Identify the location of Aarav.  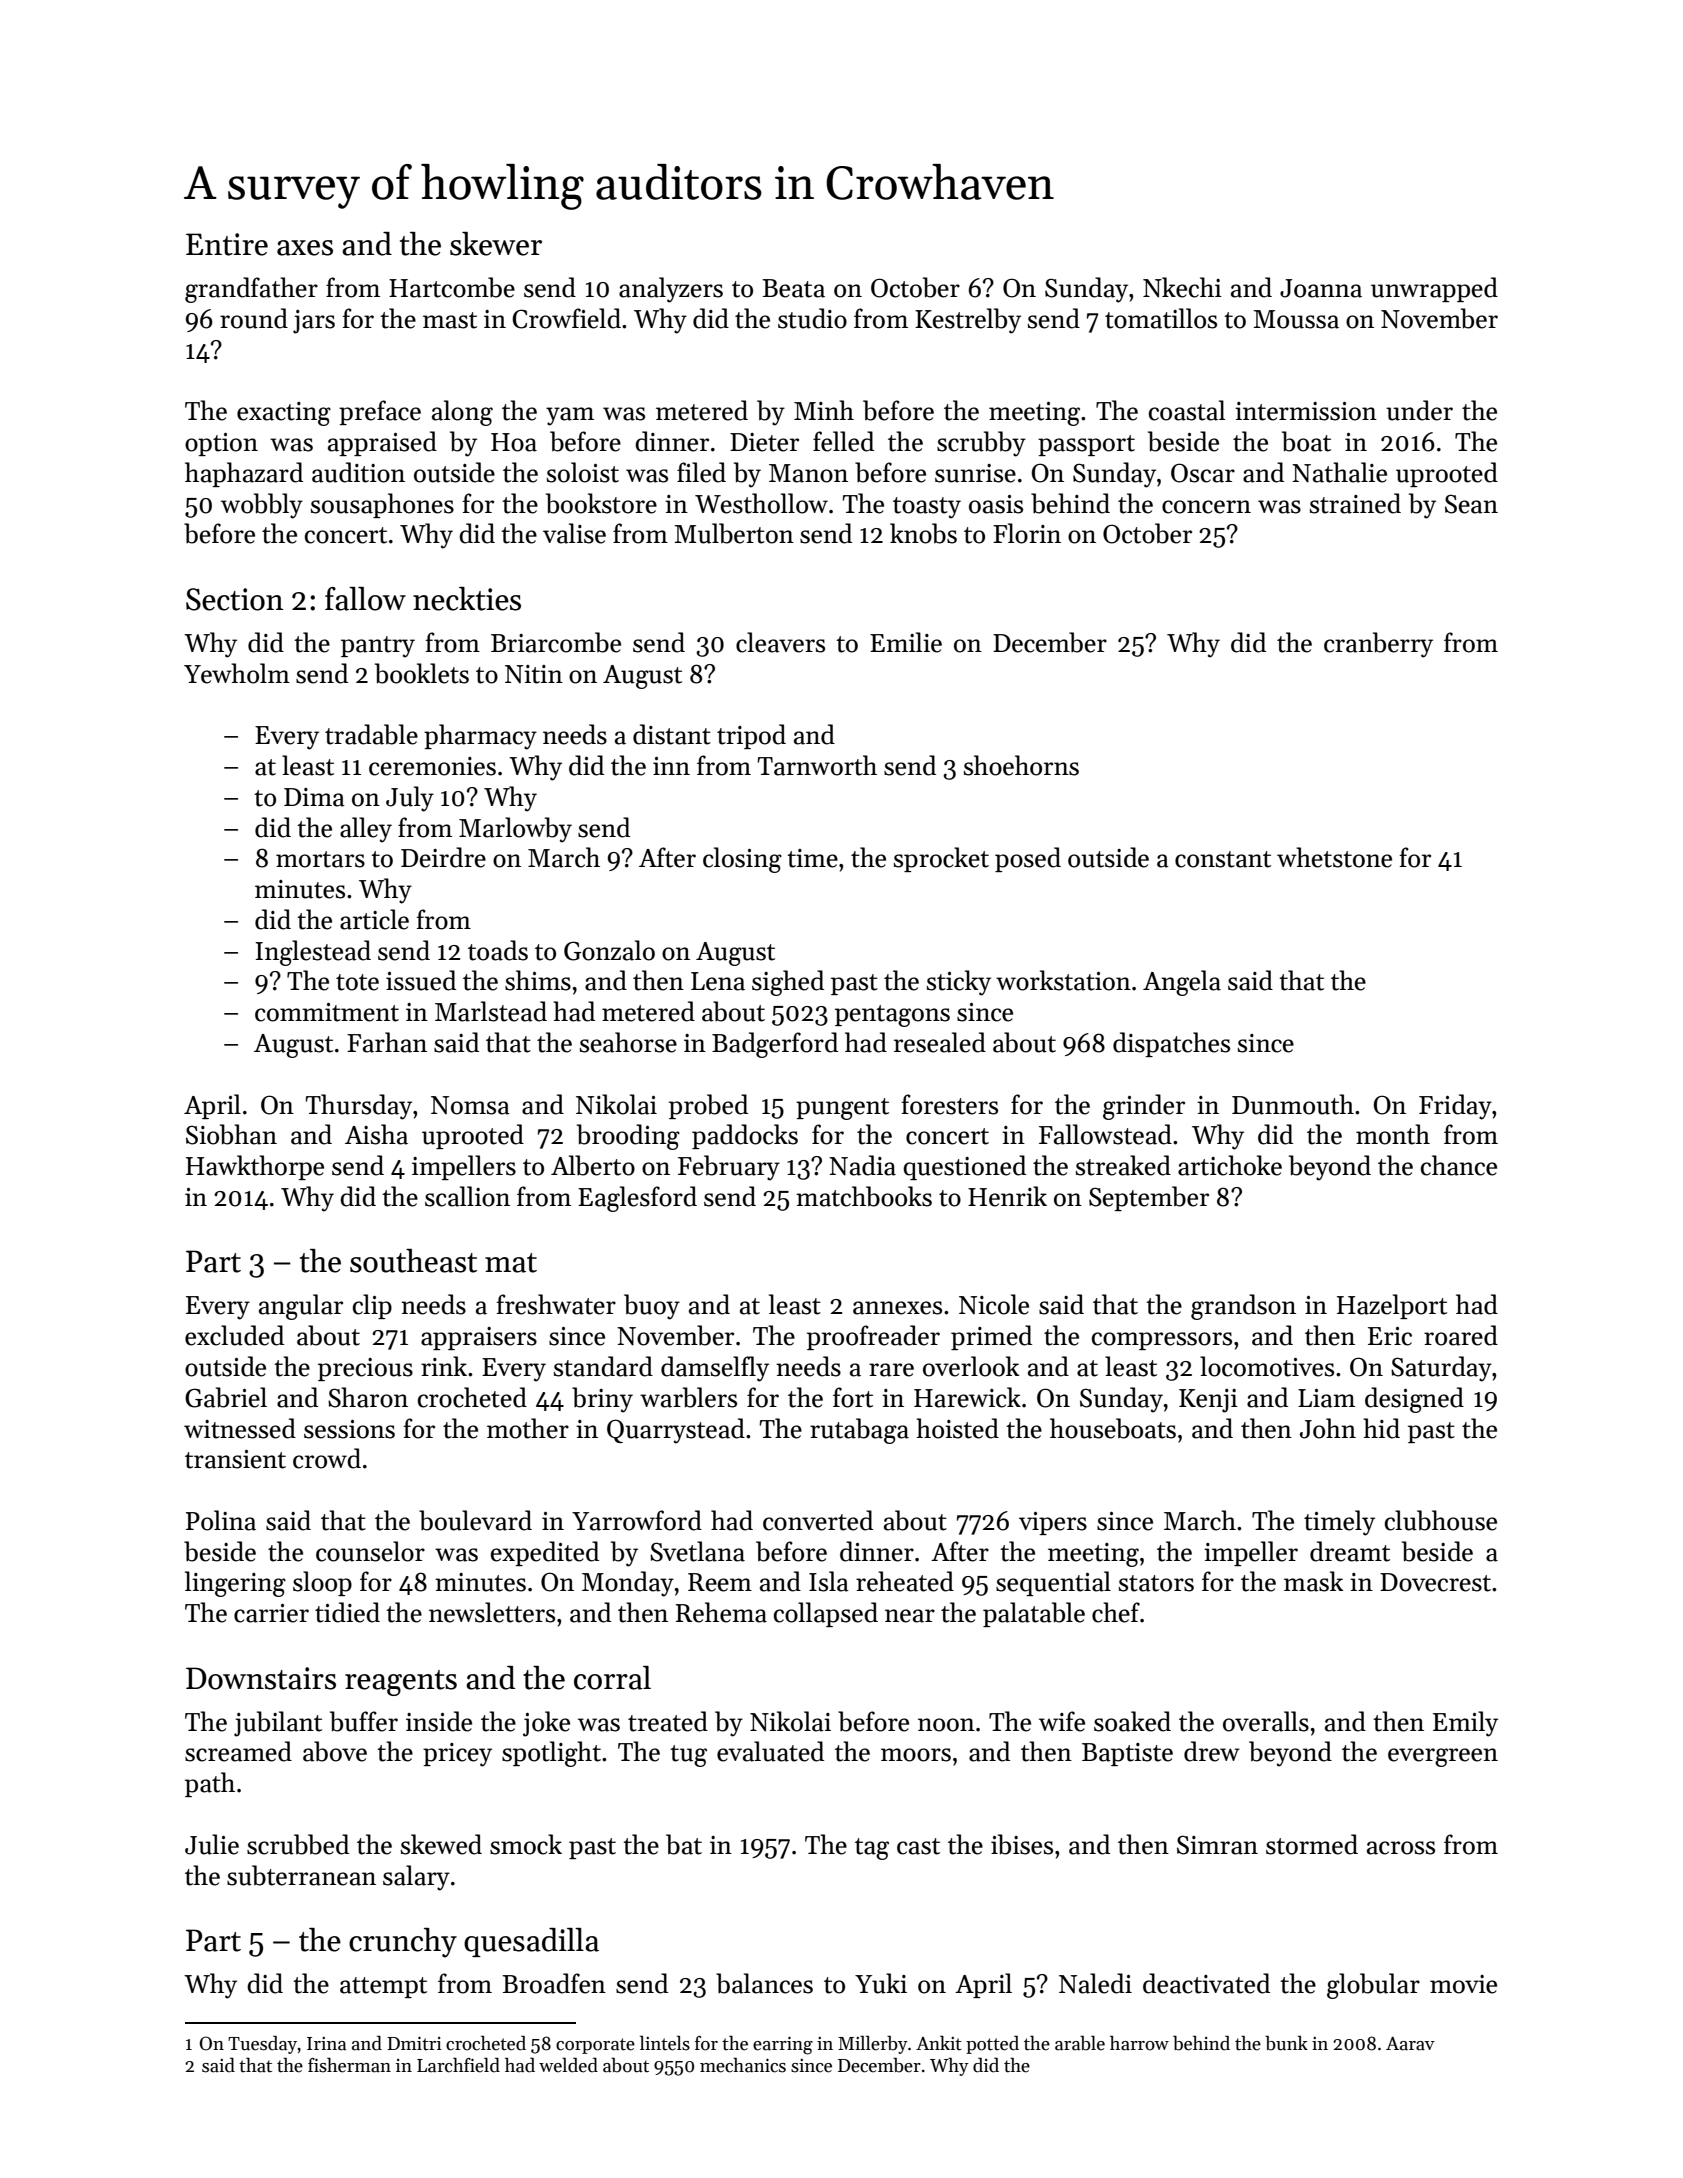
(1410, 2044).
